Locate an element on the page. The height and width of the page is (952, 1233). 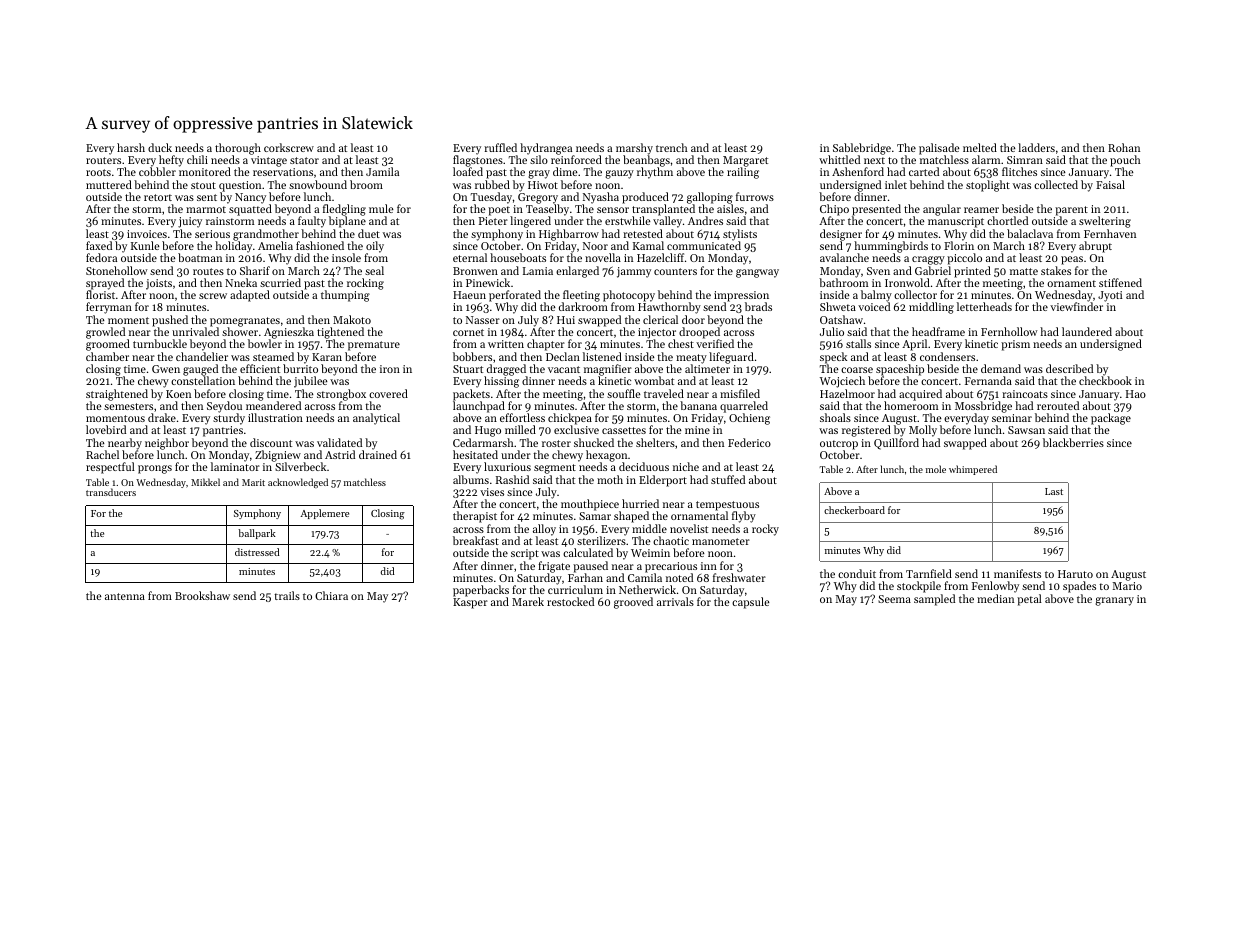
thorough is located at coordinates (238, 149).
